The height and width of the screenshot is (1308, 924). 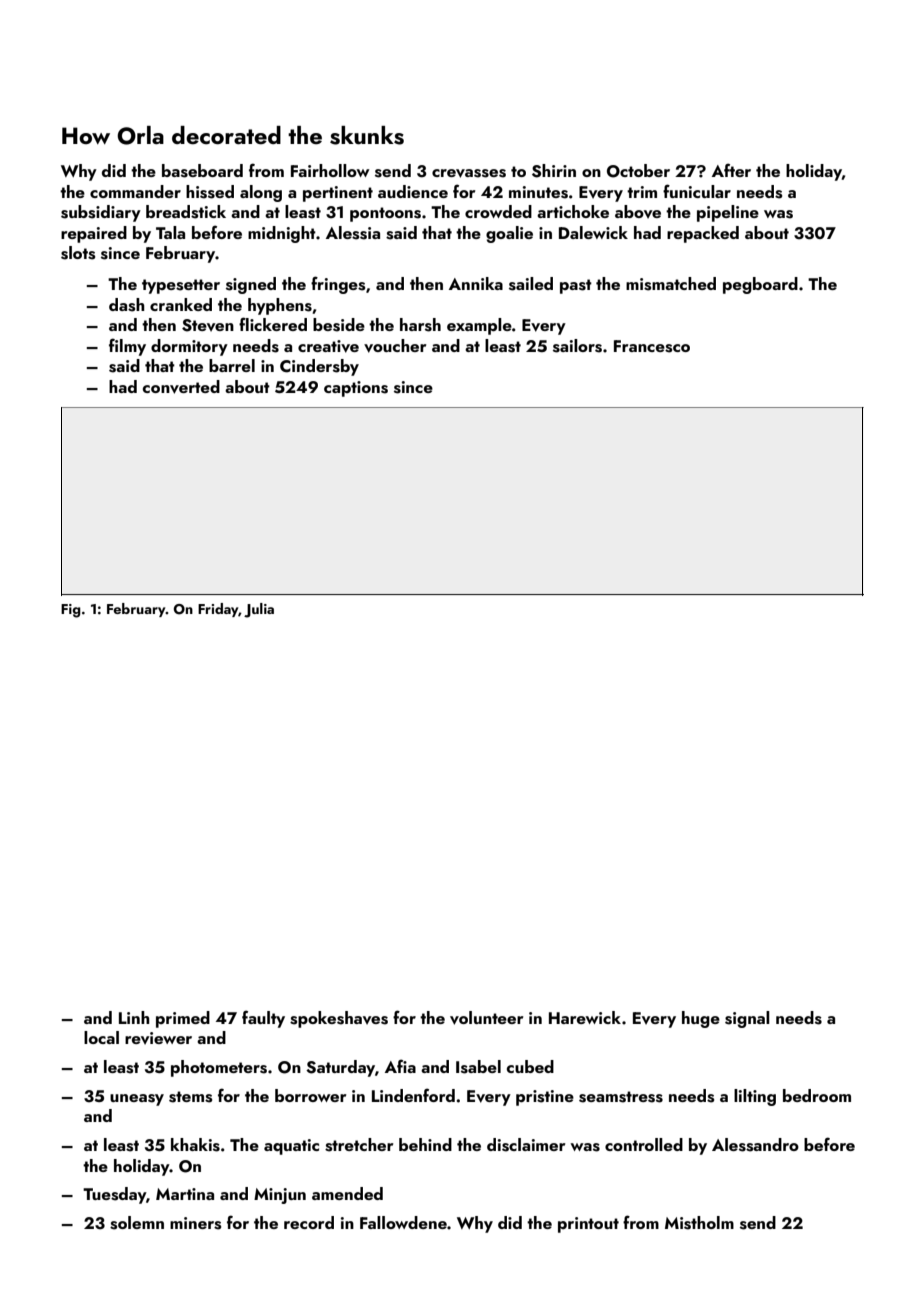 What do you see at coordinates (135, 191) in the screenshot?
I see `commander` at bounding box center [135, 191].
